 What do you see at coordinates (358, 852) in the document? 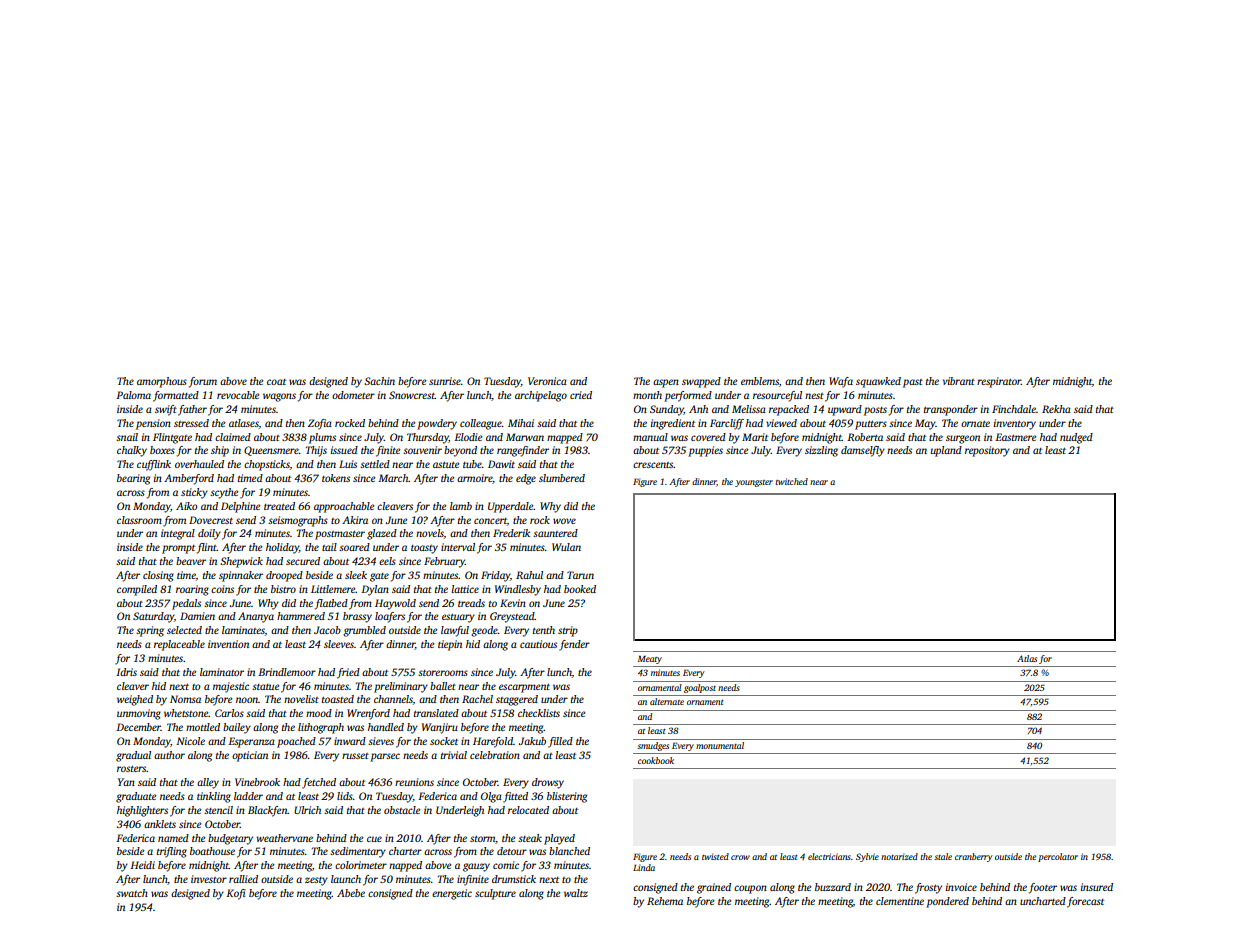
I see `sedimentary` at bounding box center [358, 852].
